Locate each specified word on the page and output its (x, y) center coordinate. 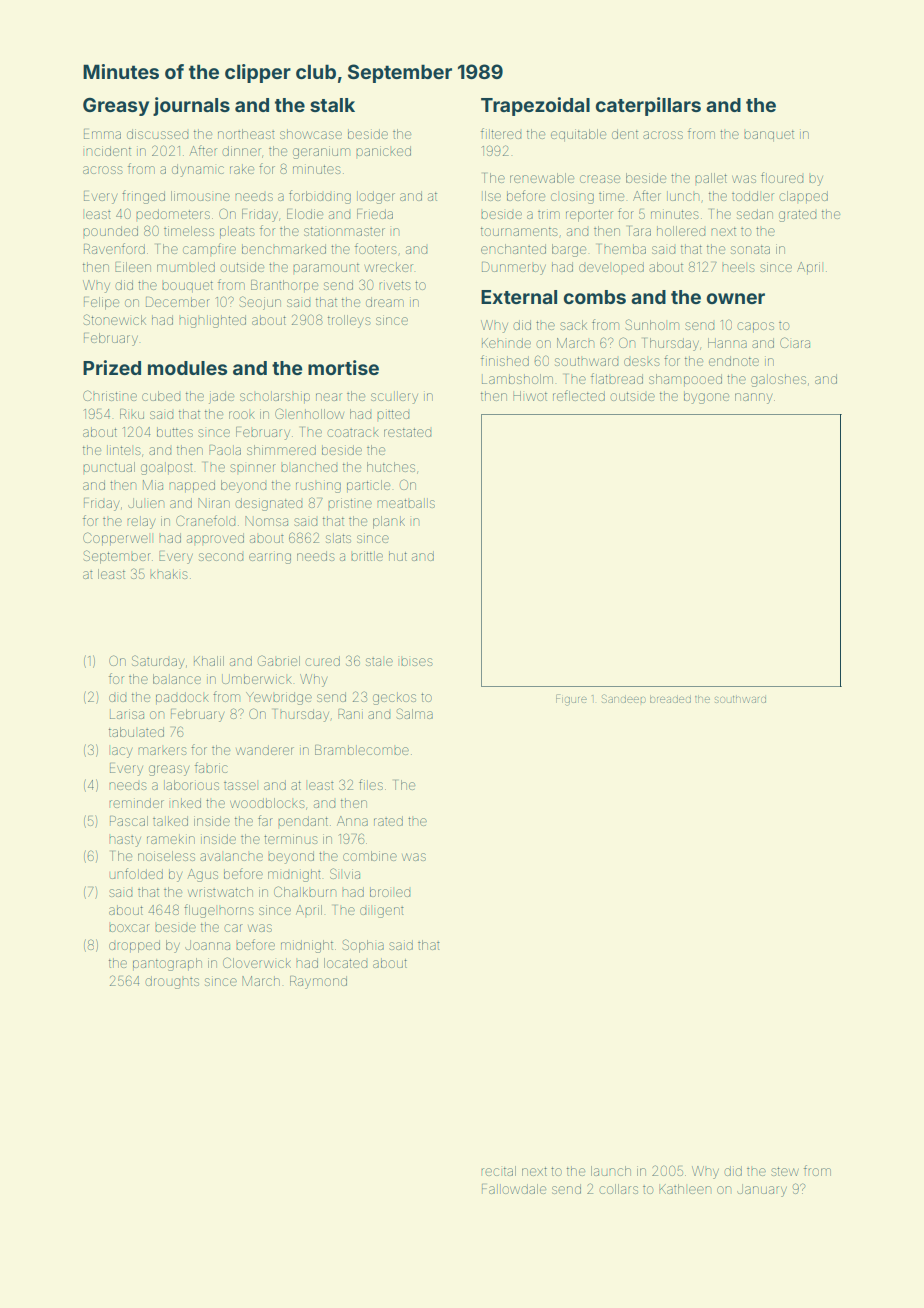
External (519, 297)
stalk (332, 105)
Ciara (795, 342)
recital (499, 1171)
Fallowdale (514, 1189)
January (762, 1190)
